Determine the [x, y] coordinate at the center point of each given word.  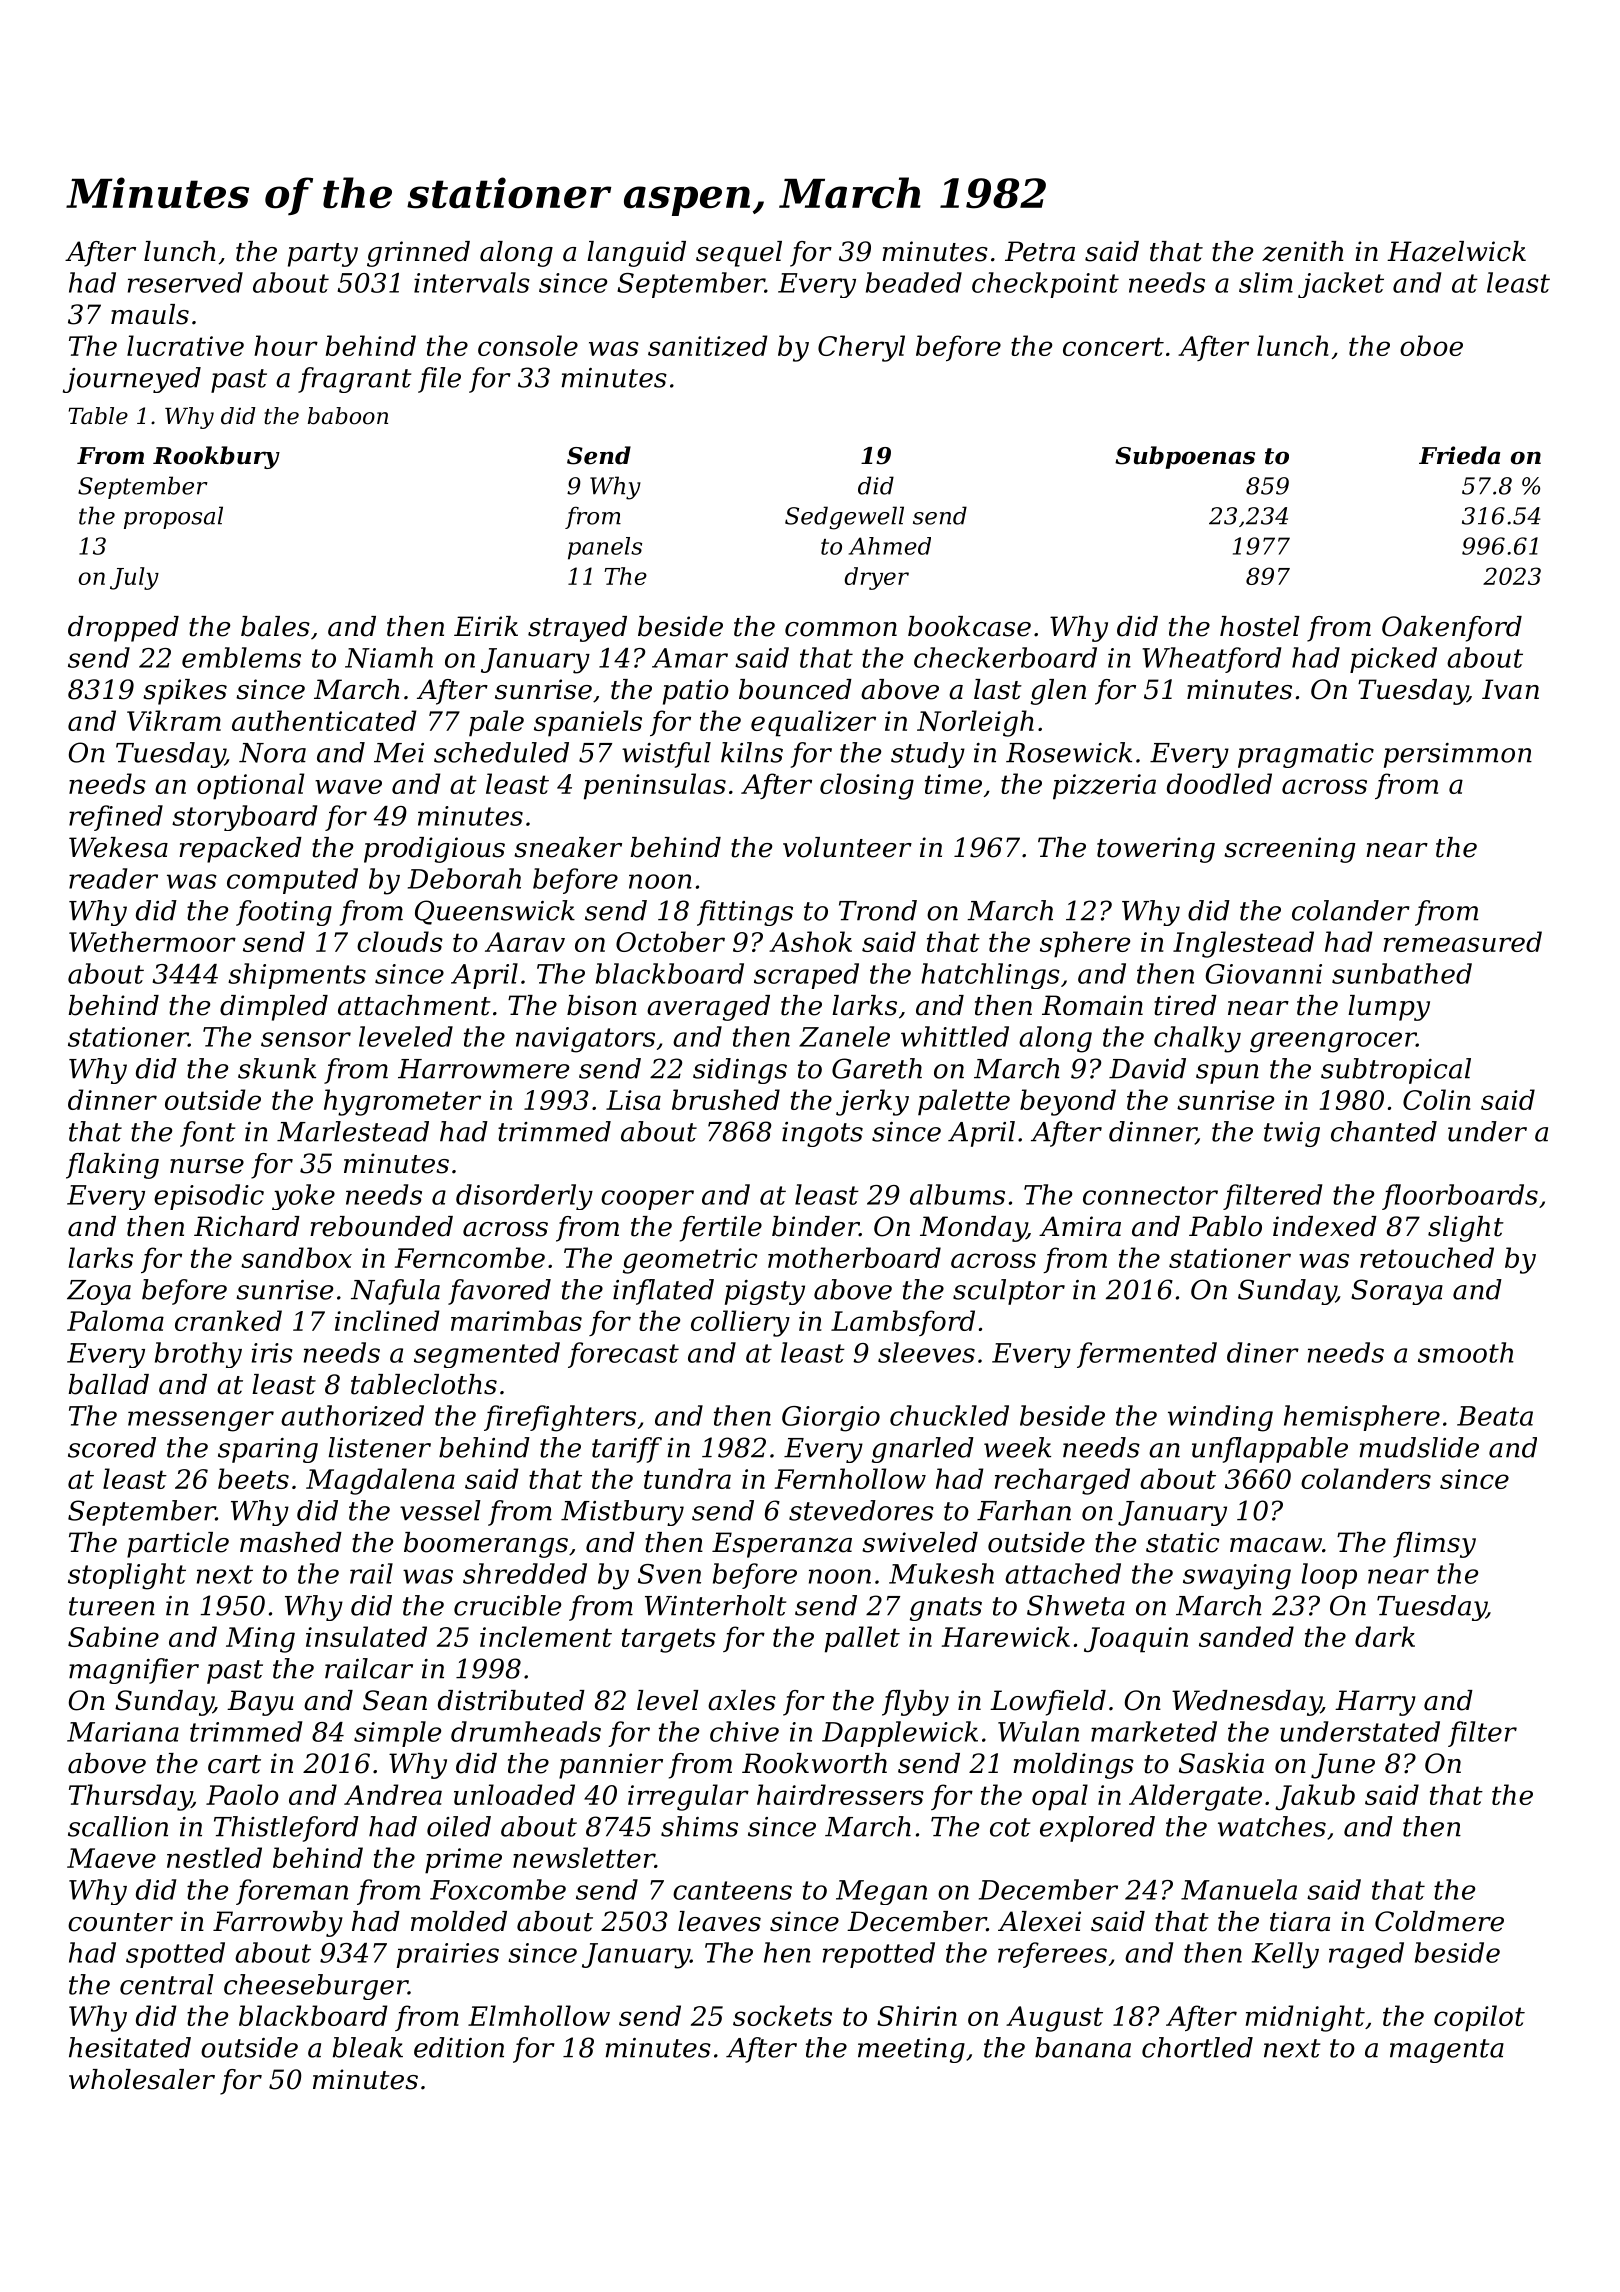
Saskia [1221, 1763]
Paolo [242, 1794]
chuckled [949, 1415]
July [134, 578]
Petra [1040, 251]
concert [1113, 346]
